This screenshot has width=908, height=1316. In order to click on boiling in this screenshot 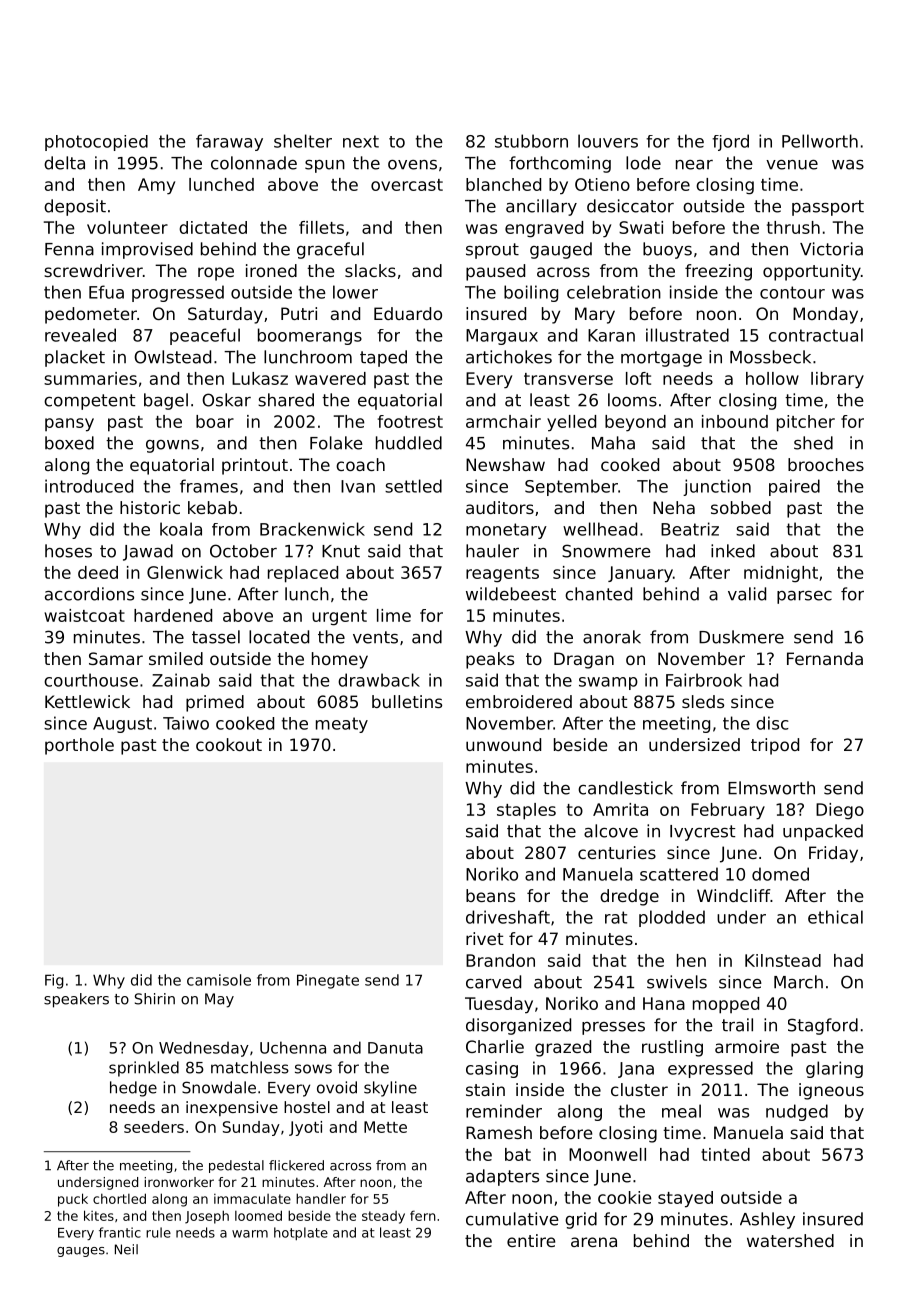, I will do `click(531, 293)`.
